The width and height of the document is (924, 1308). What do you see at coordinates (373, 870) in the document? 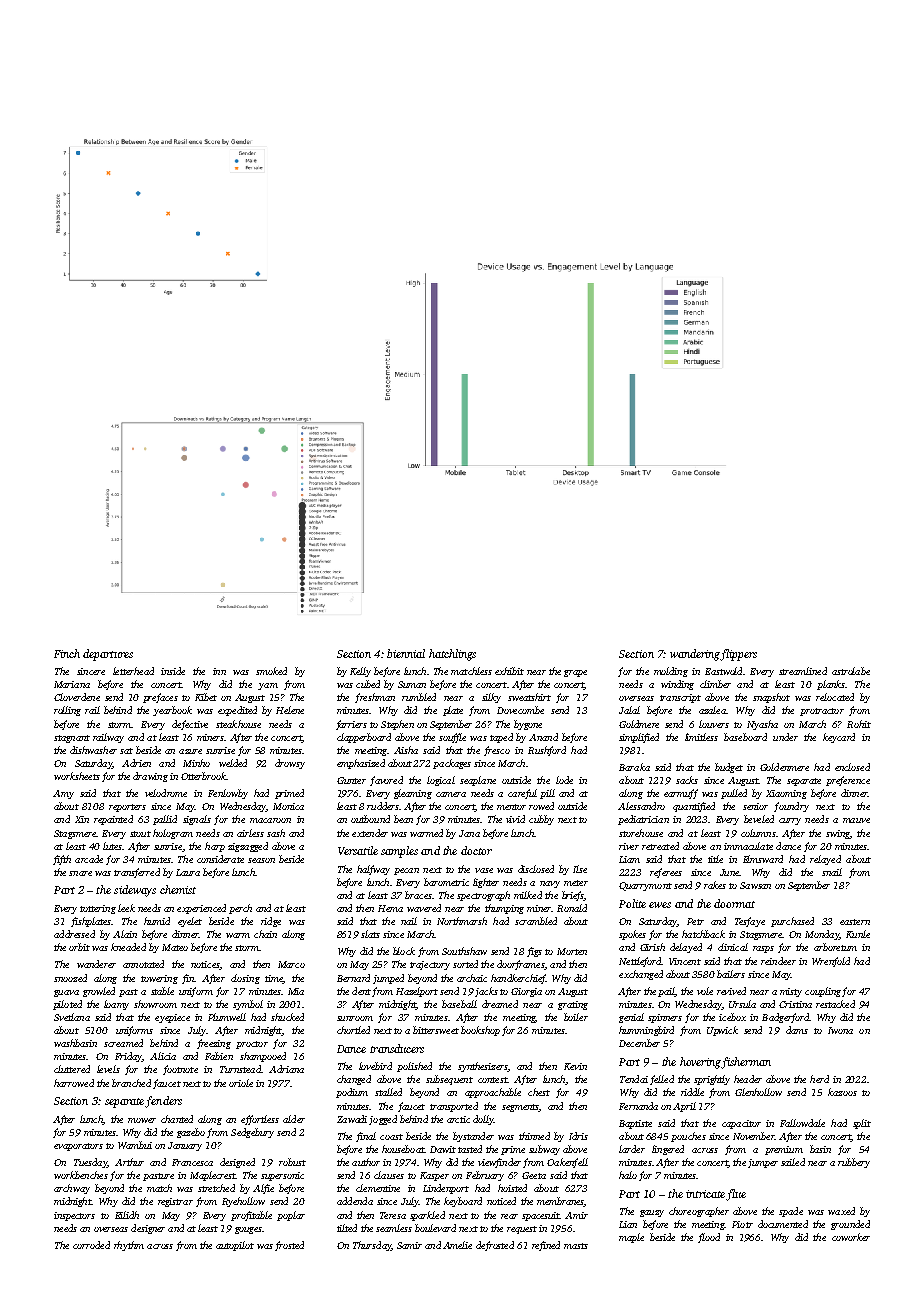
I see `halfway` at bounding box center [373, 870].
